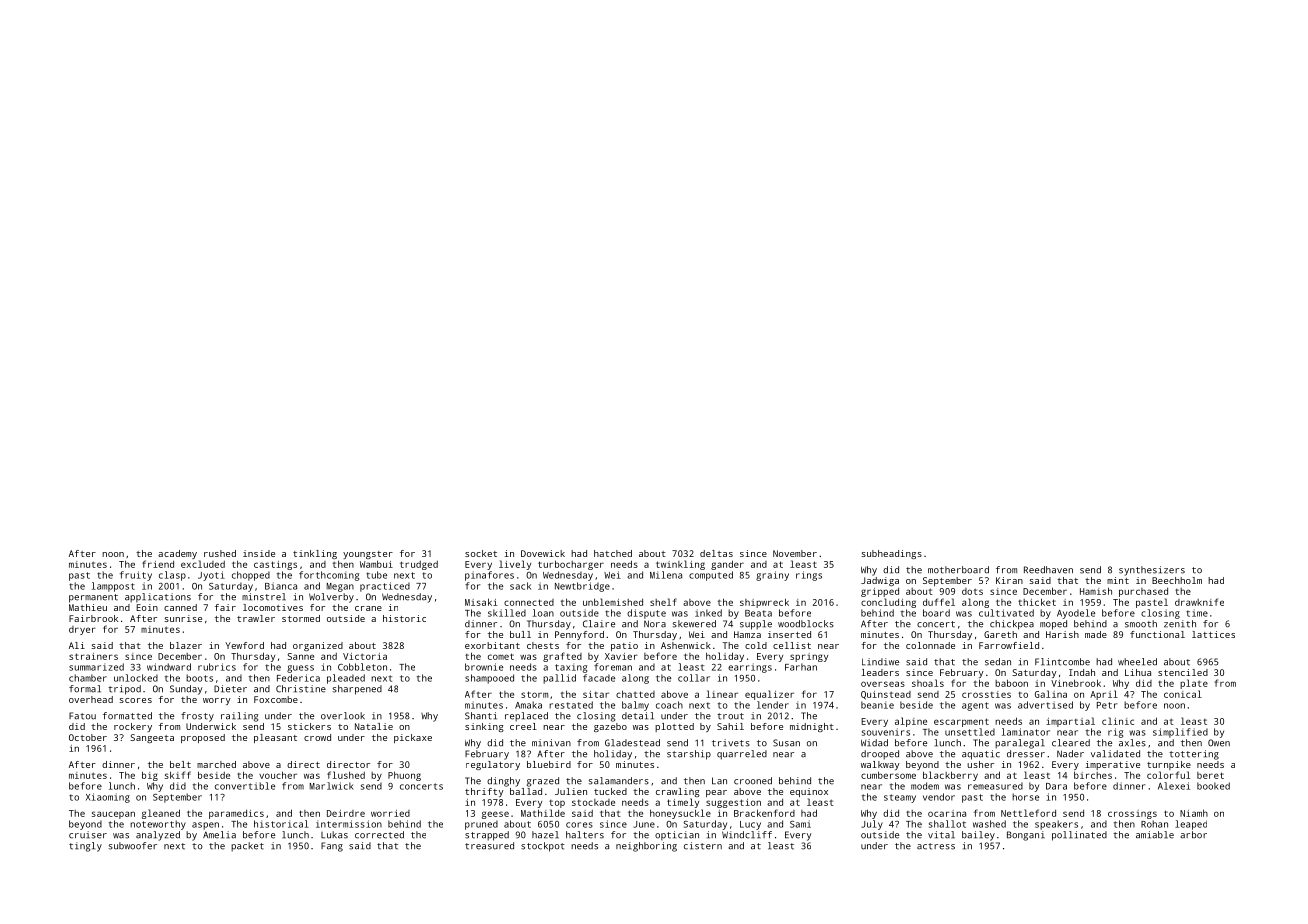 Image resolution: width=1308 pixels, height=924 pixels. What do you see at coordinates (91, 699) in the screenshot?
I see `overhead` at bounding box center [91, 699].
